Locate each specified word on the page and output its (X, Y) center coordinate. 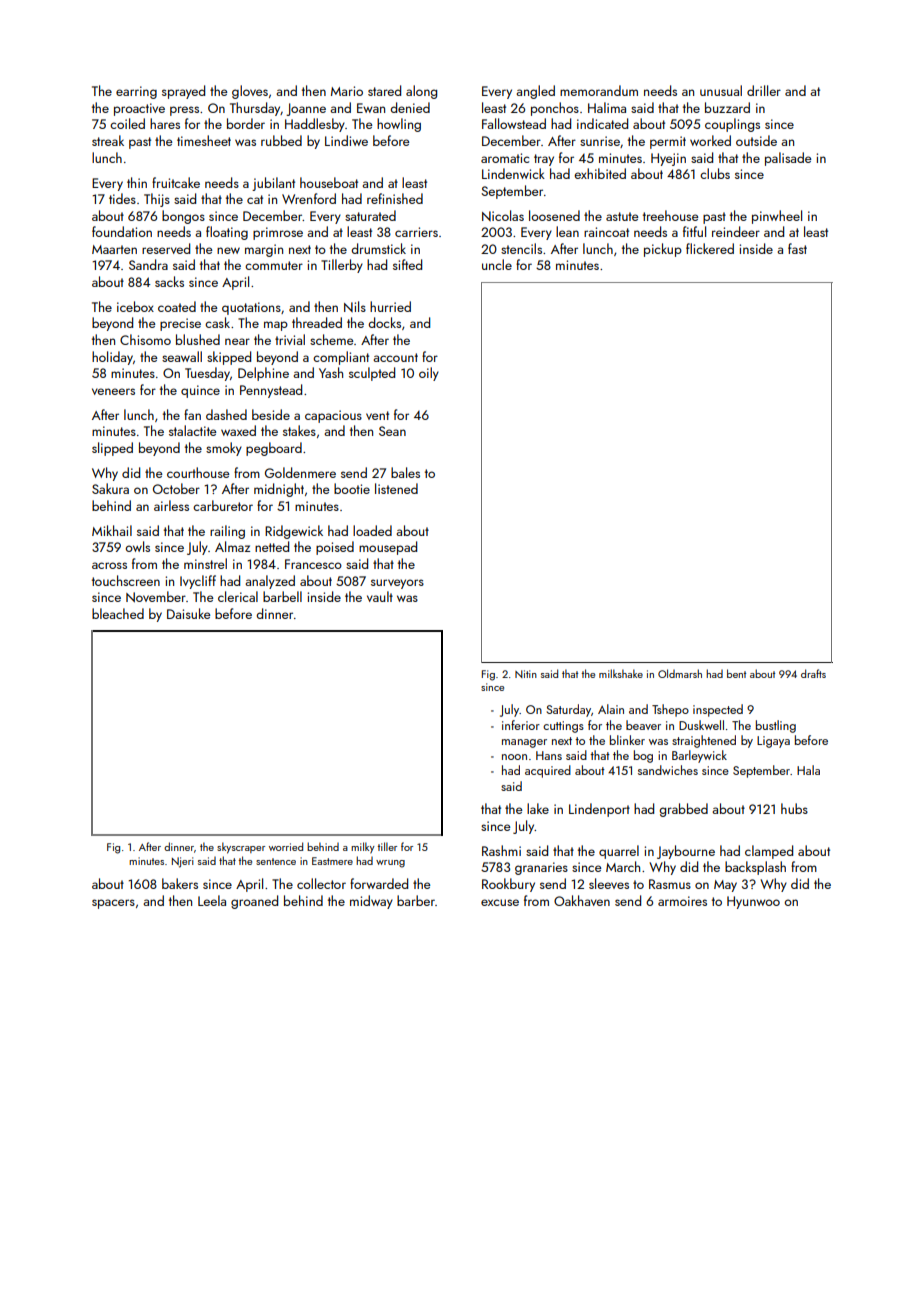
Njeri (183, 862)
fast (797, 248)
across (109, 565)
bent (736, 673)
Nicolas (503, 215)
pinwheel (777, 217)
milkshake (621, 673)
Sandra (148, 264)
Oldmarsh (680, 673)
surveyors (397, 584)
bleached (118, 613)
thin (137, 182)
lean (567, 231)
